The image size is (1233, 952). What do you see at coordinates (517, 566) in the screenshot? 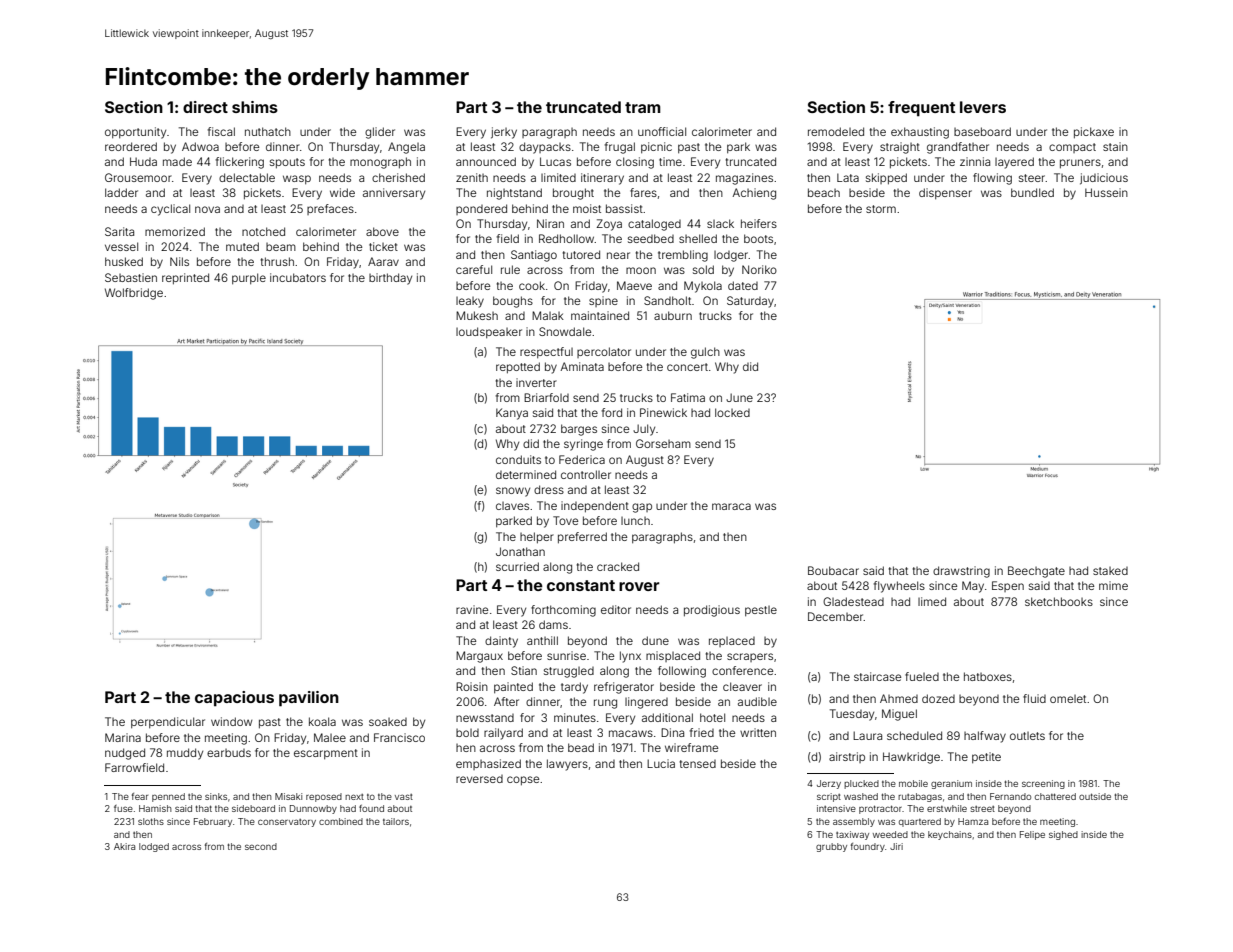
I see `scurried` at bounding box center [517, 566].
